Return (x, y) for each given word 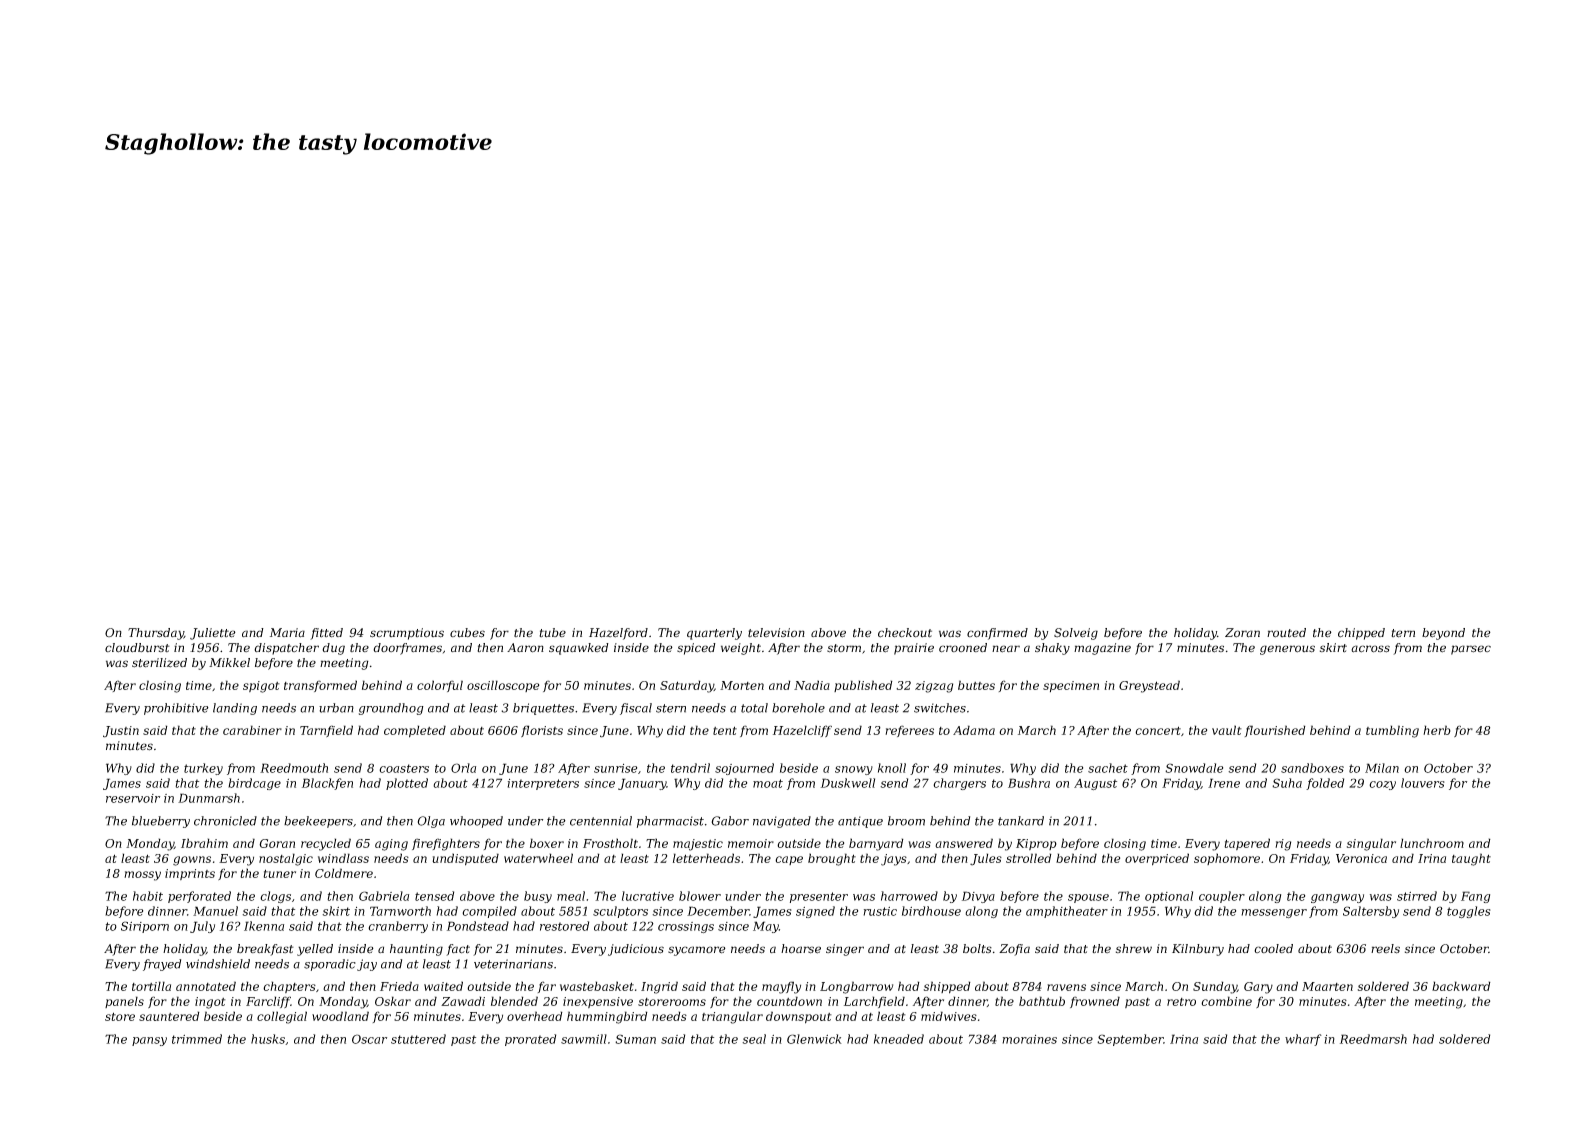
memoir (751, 843)
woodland (340, 1016)
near (1006, 649)
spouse (1088, 898)
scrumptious (407, 634)
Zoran (1242, 633)
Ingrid (659, 987)
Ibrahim (204, 843)
